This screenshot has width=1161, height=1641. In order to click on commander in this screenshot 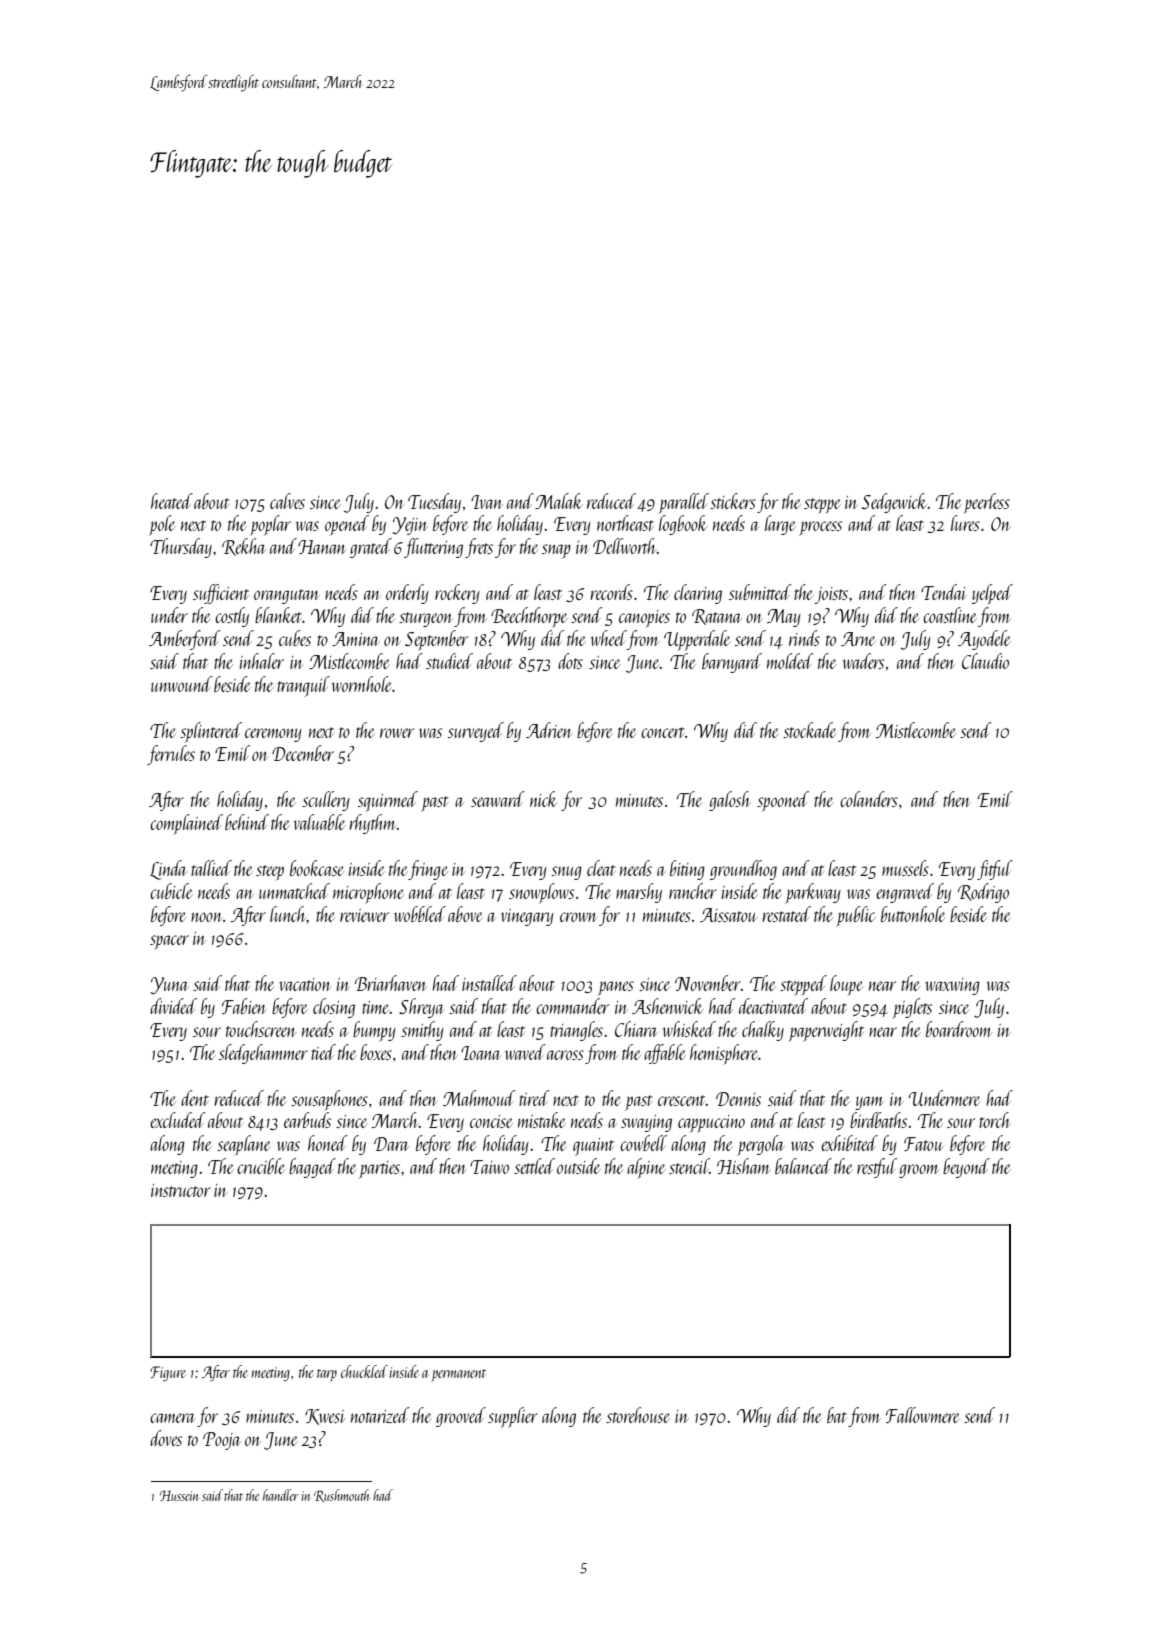, I will do `click(572, 1006)`.
